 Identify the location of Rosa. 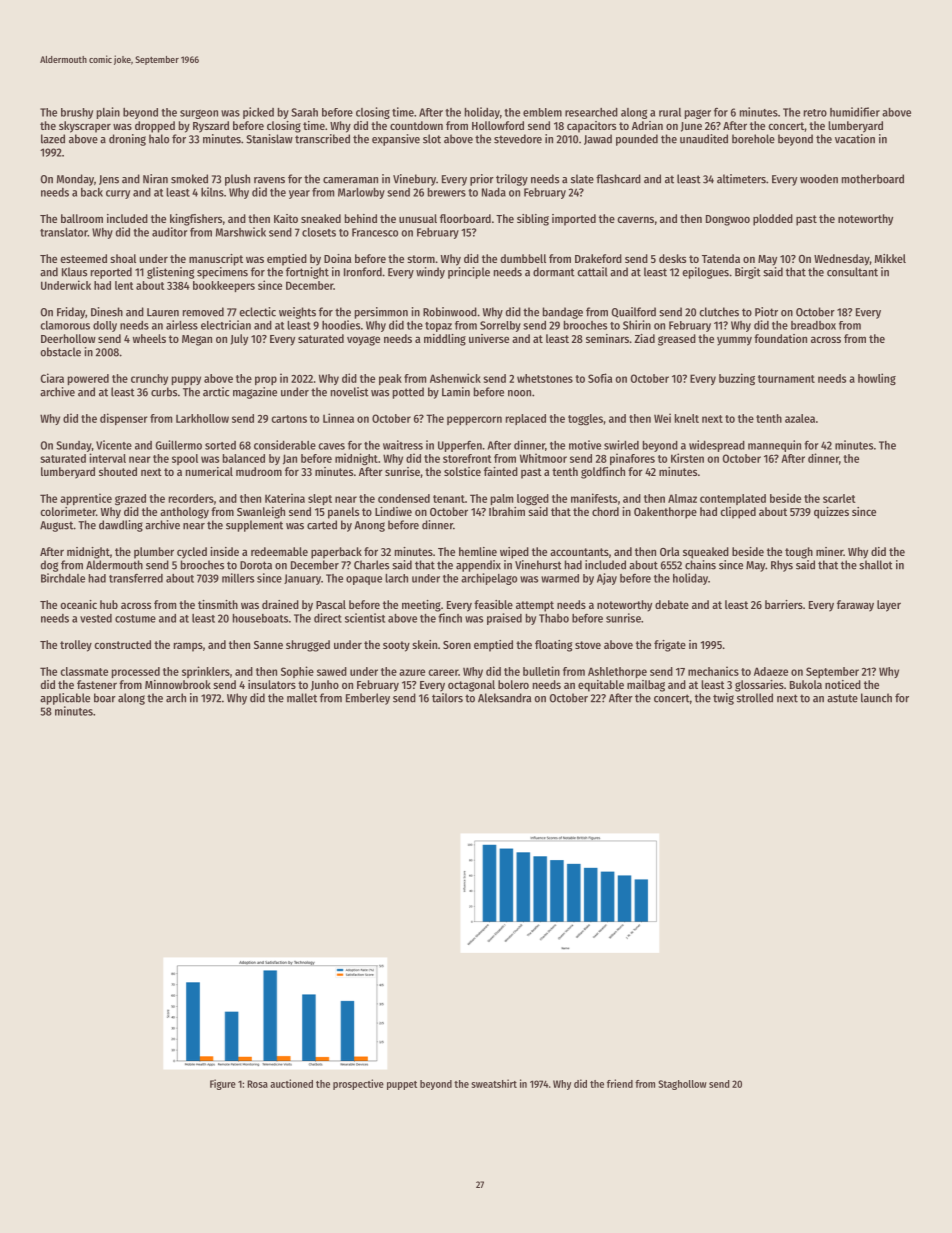
(257, 1084).
